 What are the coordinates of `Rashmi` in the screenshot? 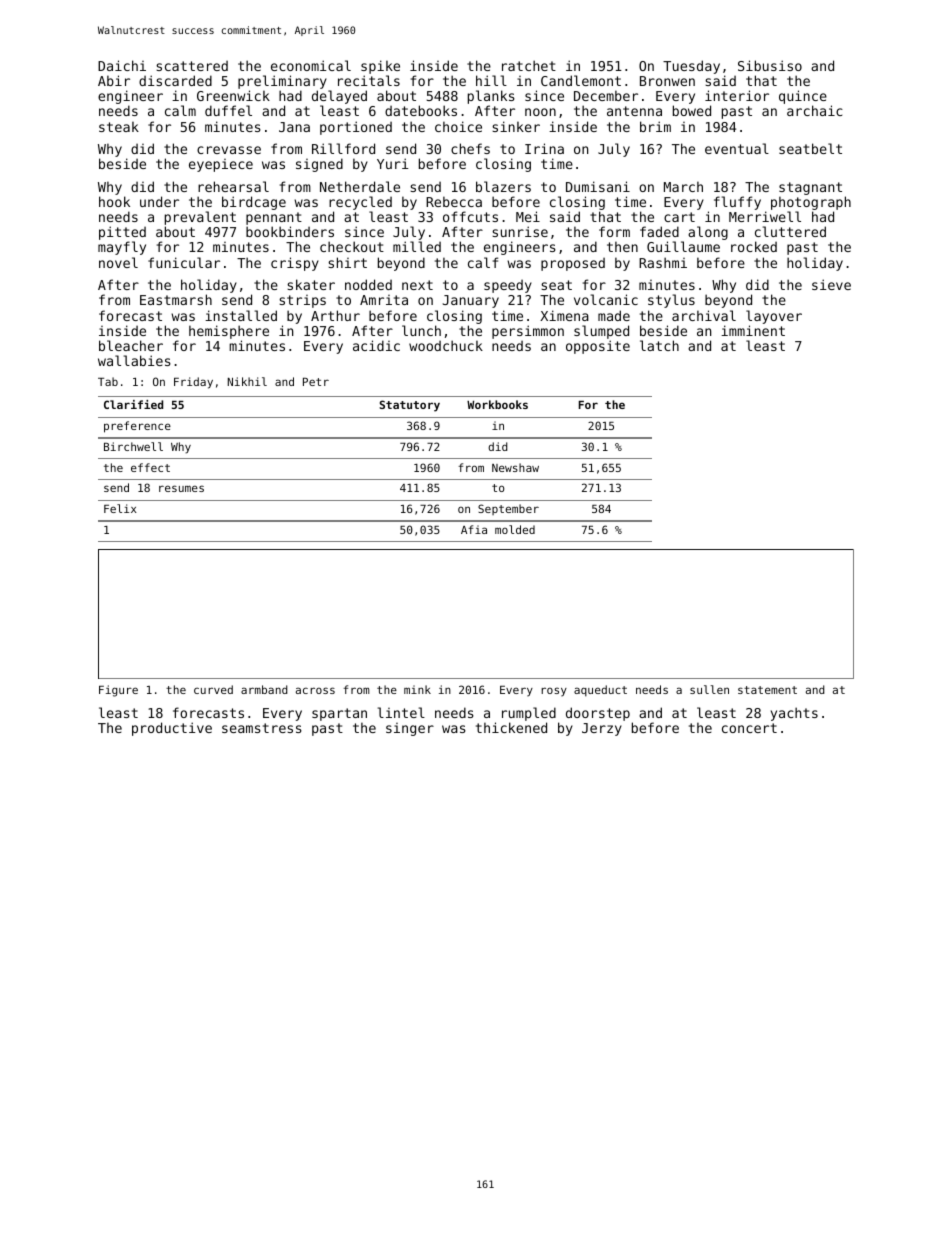 It's located at (663, 262).
